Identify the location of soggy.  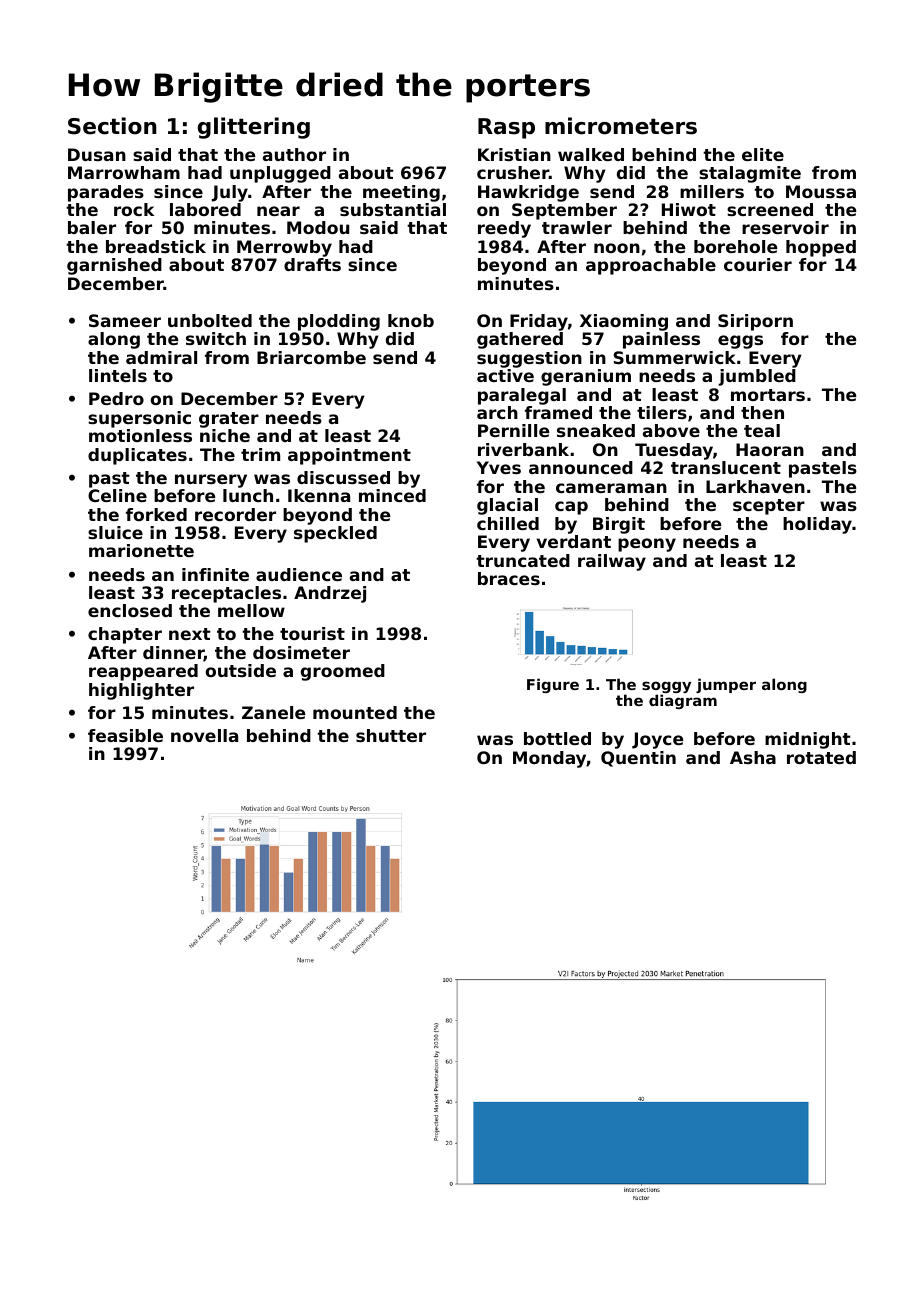
(666, 687).
